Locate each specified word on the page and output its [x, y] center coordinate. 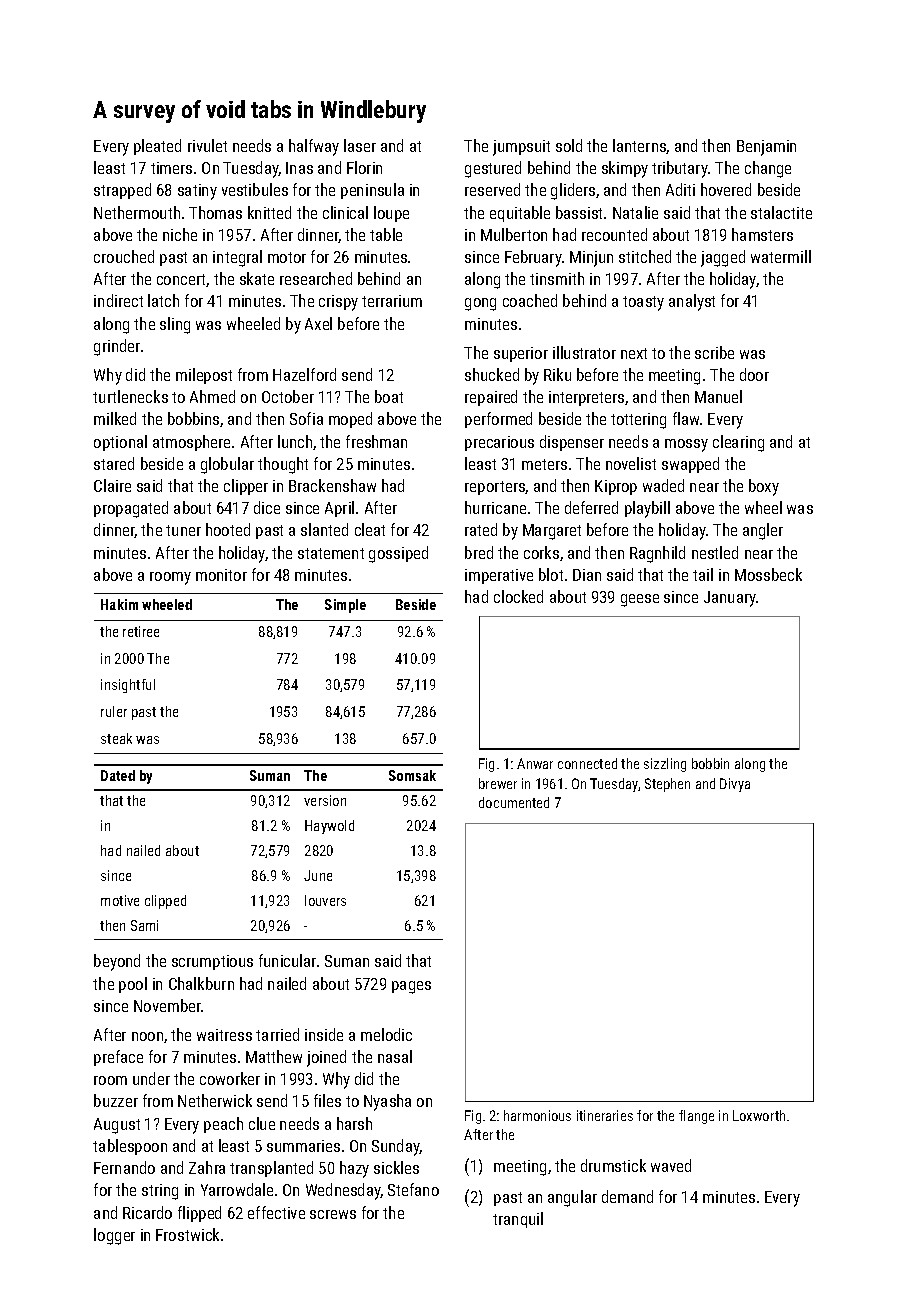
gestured [493, 169]
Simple [345, 606]
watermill [781, 256]
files [327, 1100]
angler [763, 531]
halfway [314, 147]
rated [481, 529]
